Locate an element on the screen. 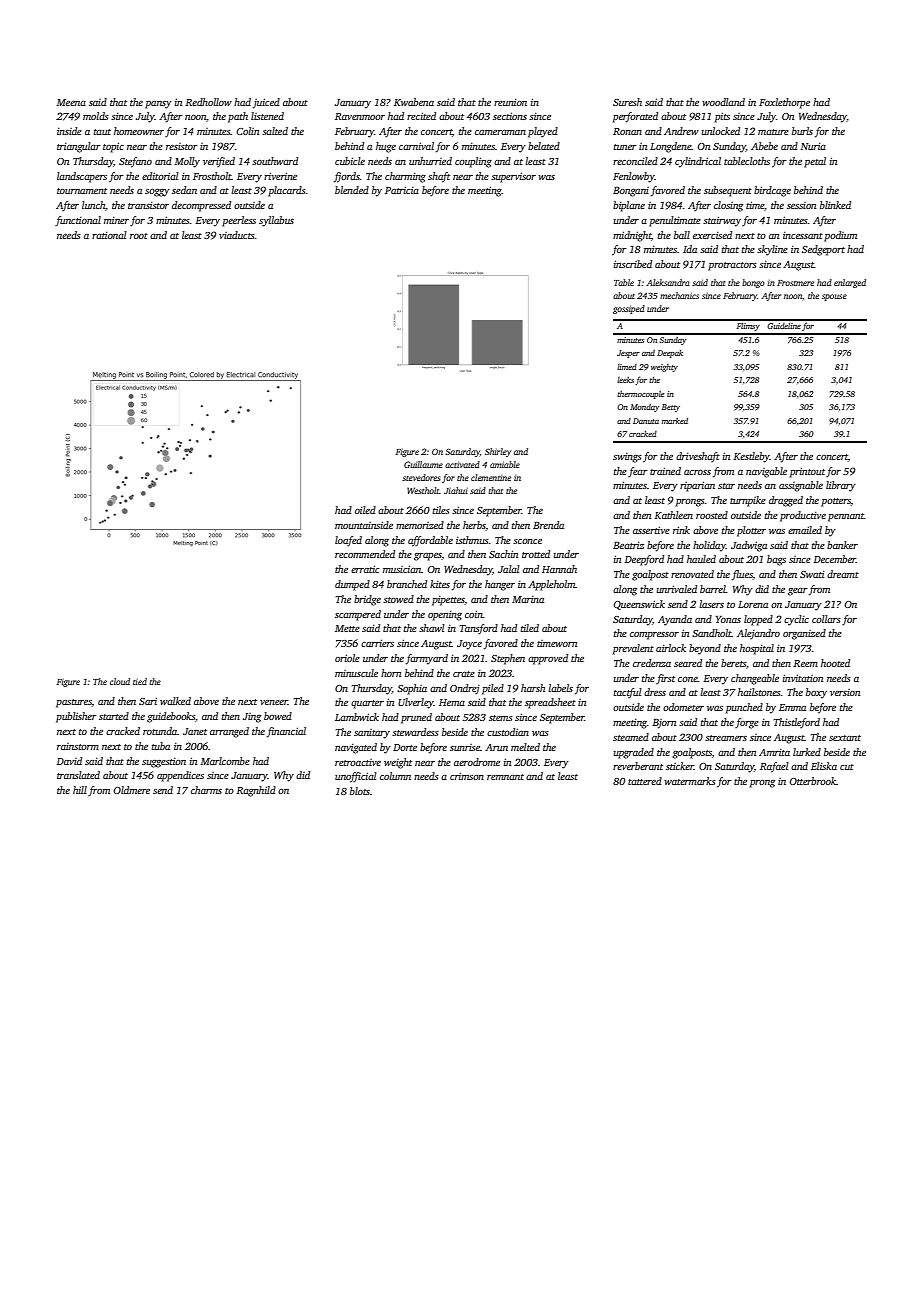  limed is located at coordinates (627, 367).
